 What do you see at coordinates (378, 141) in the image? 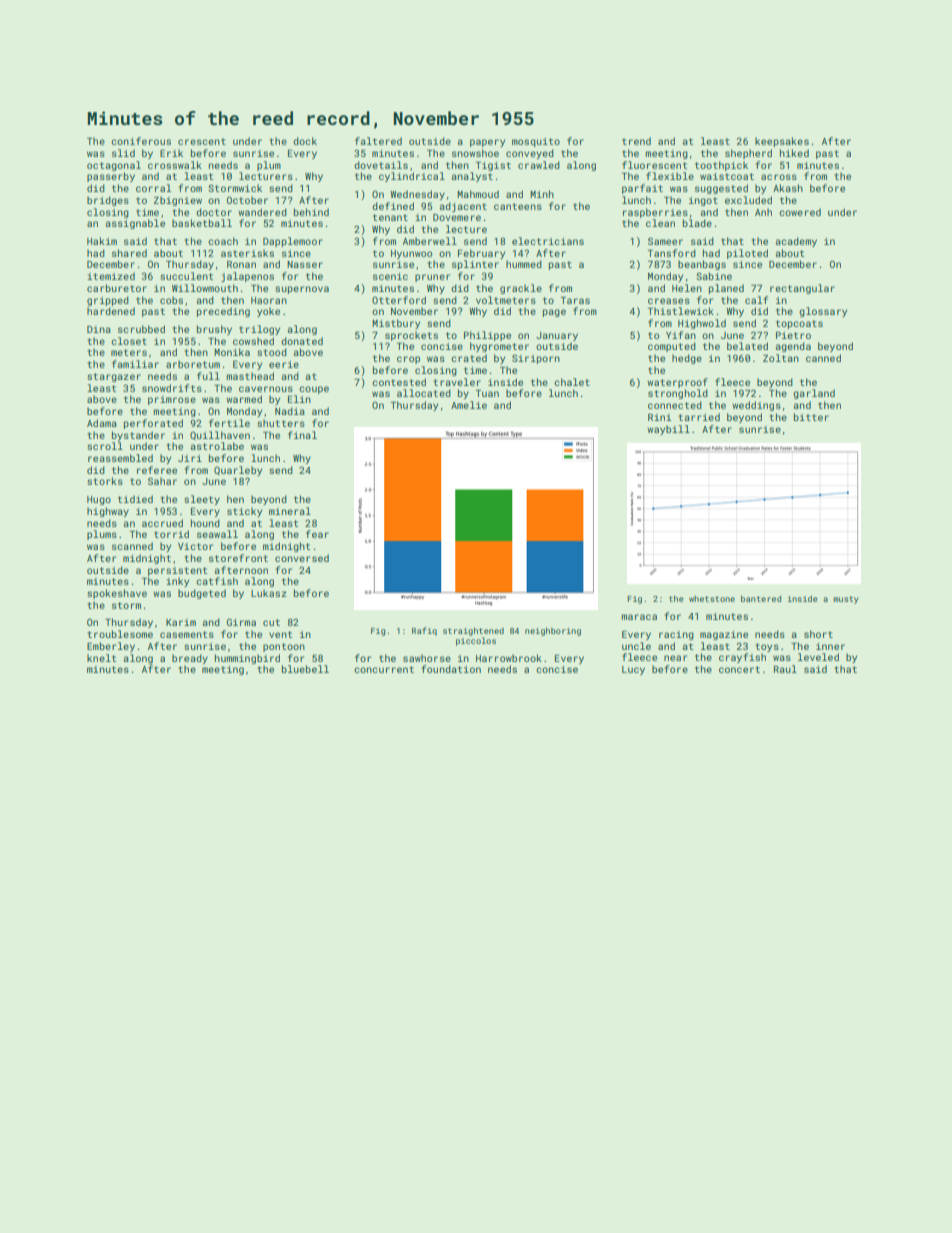
I see `faltered` at bounding box center [378, 141].
